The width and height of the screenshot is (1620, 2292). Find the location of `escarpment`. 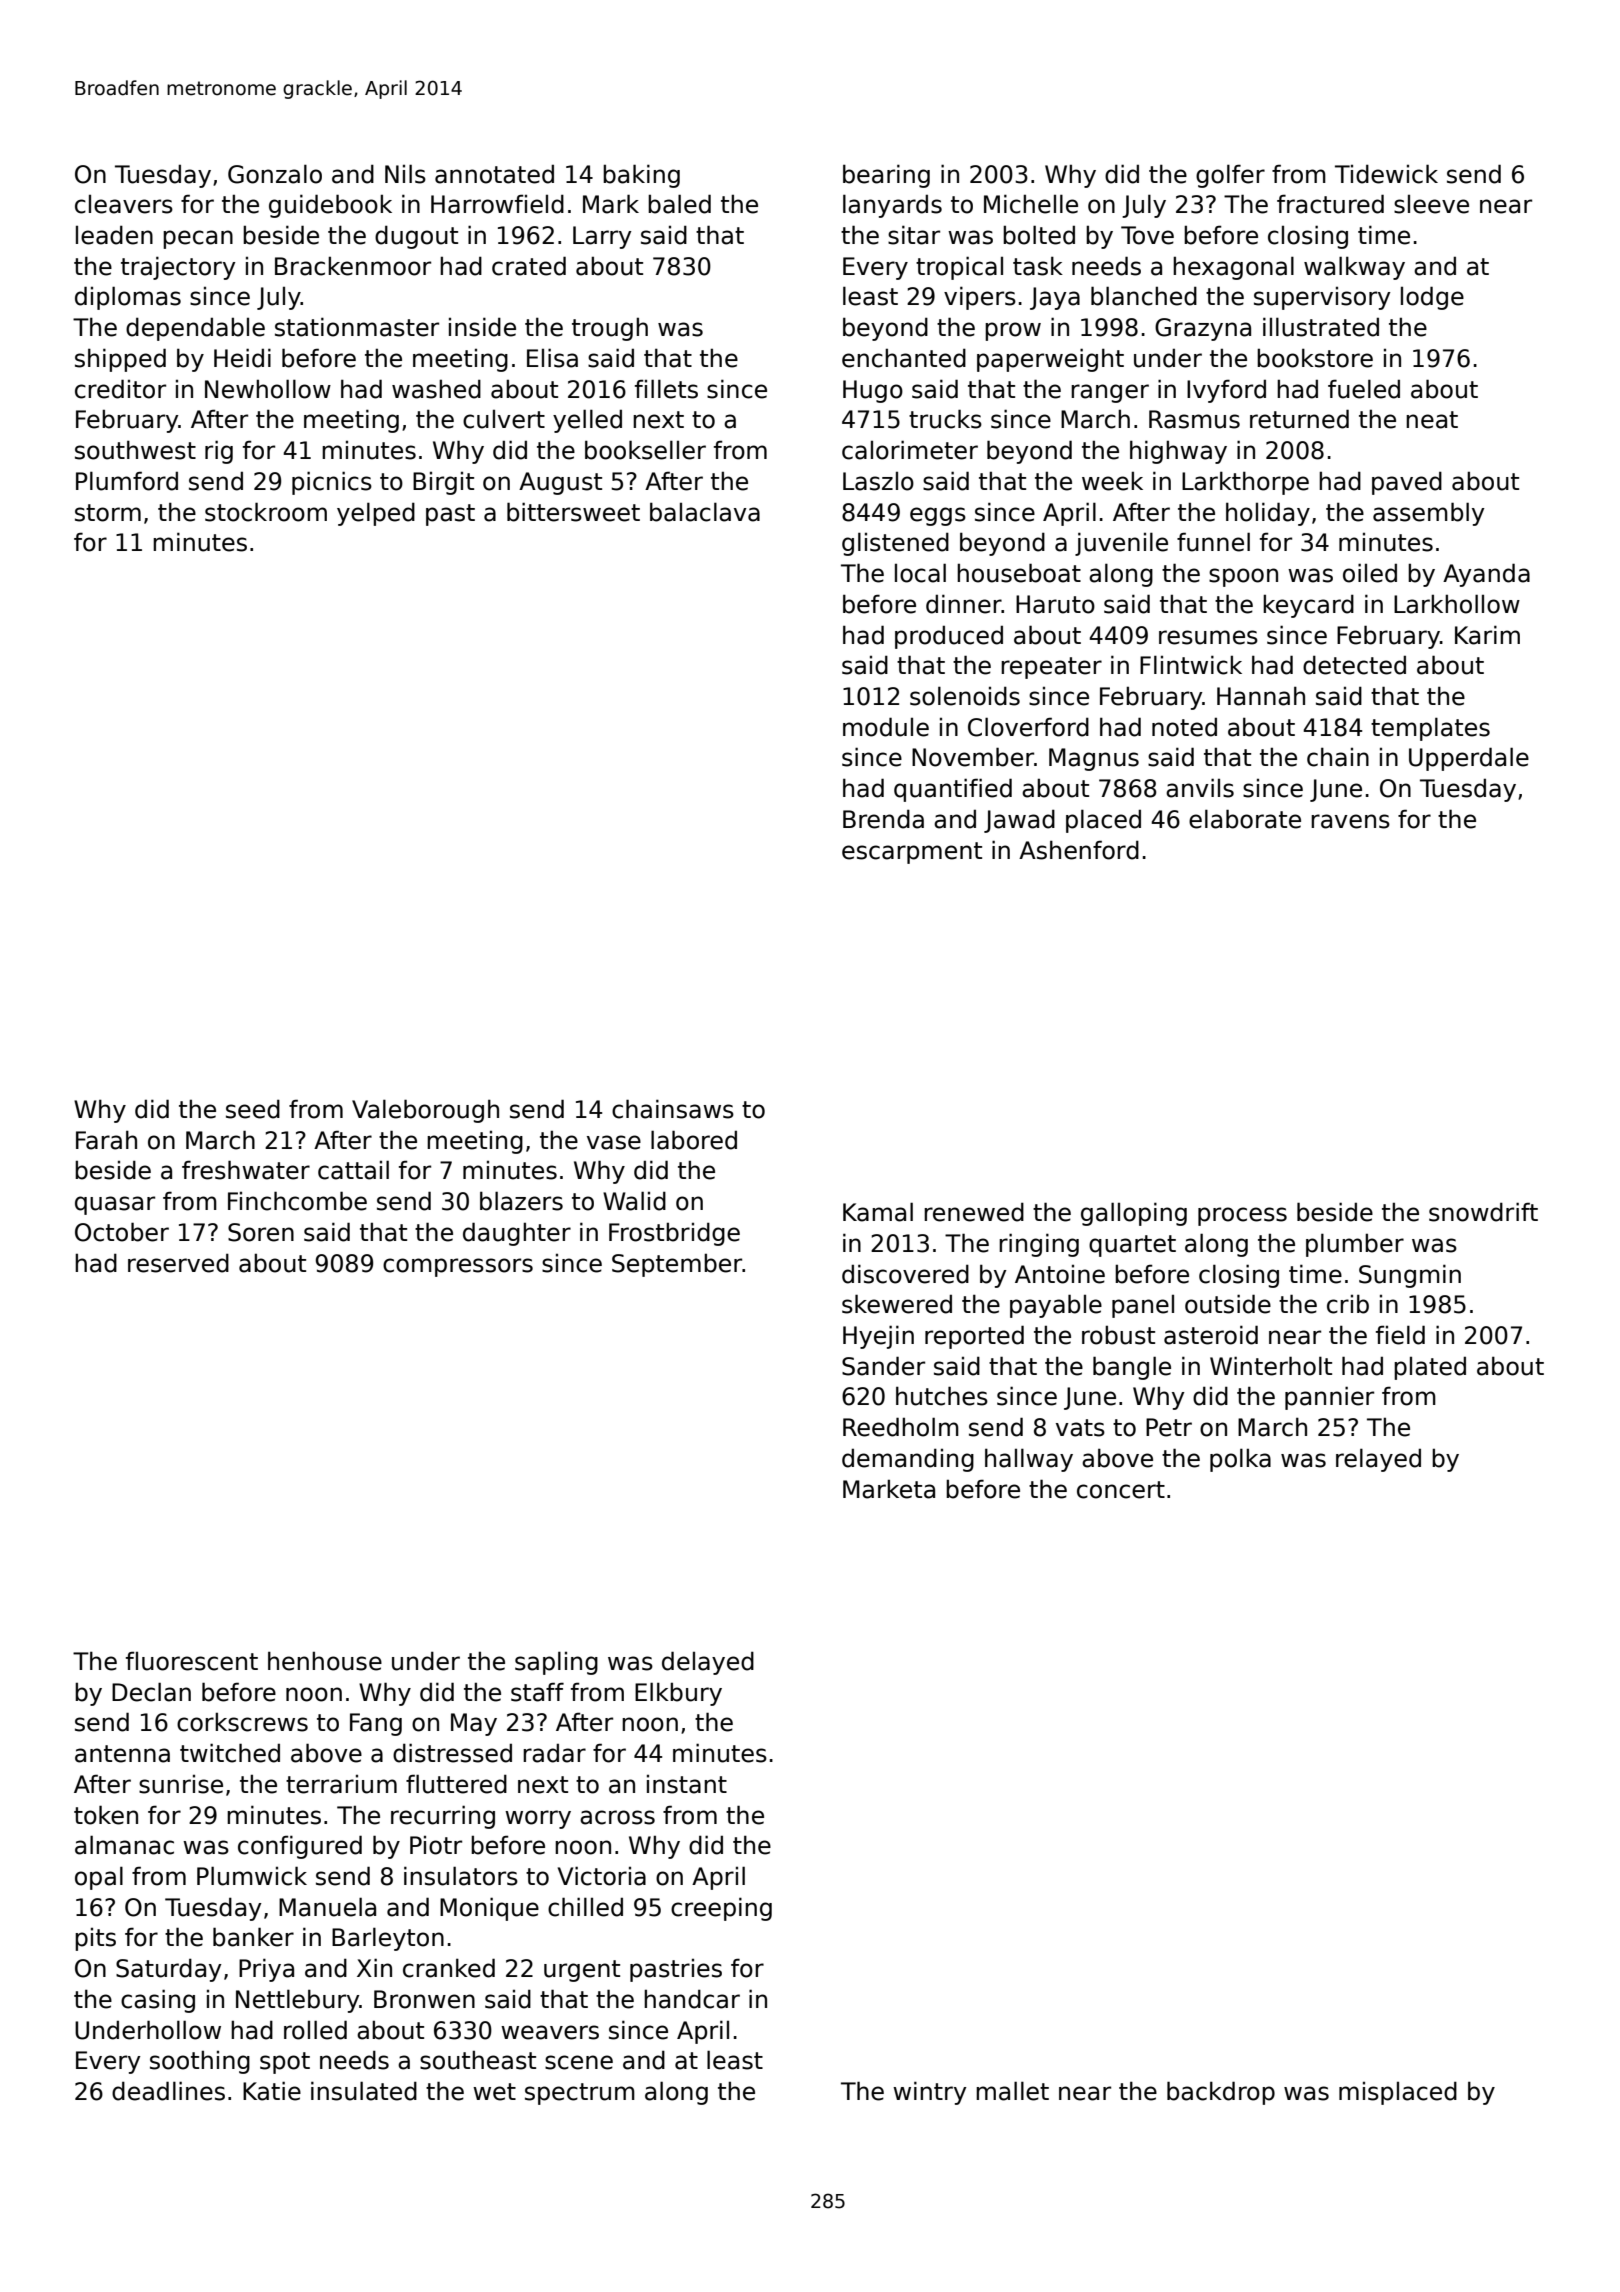

escarpment is located at coordinates (912, 853).
